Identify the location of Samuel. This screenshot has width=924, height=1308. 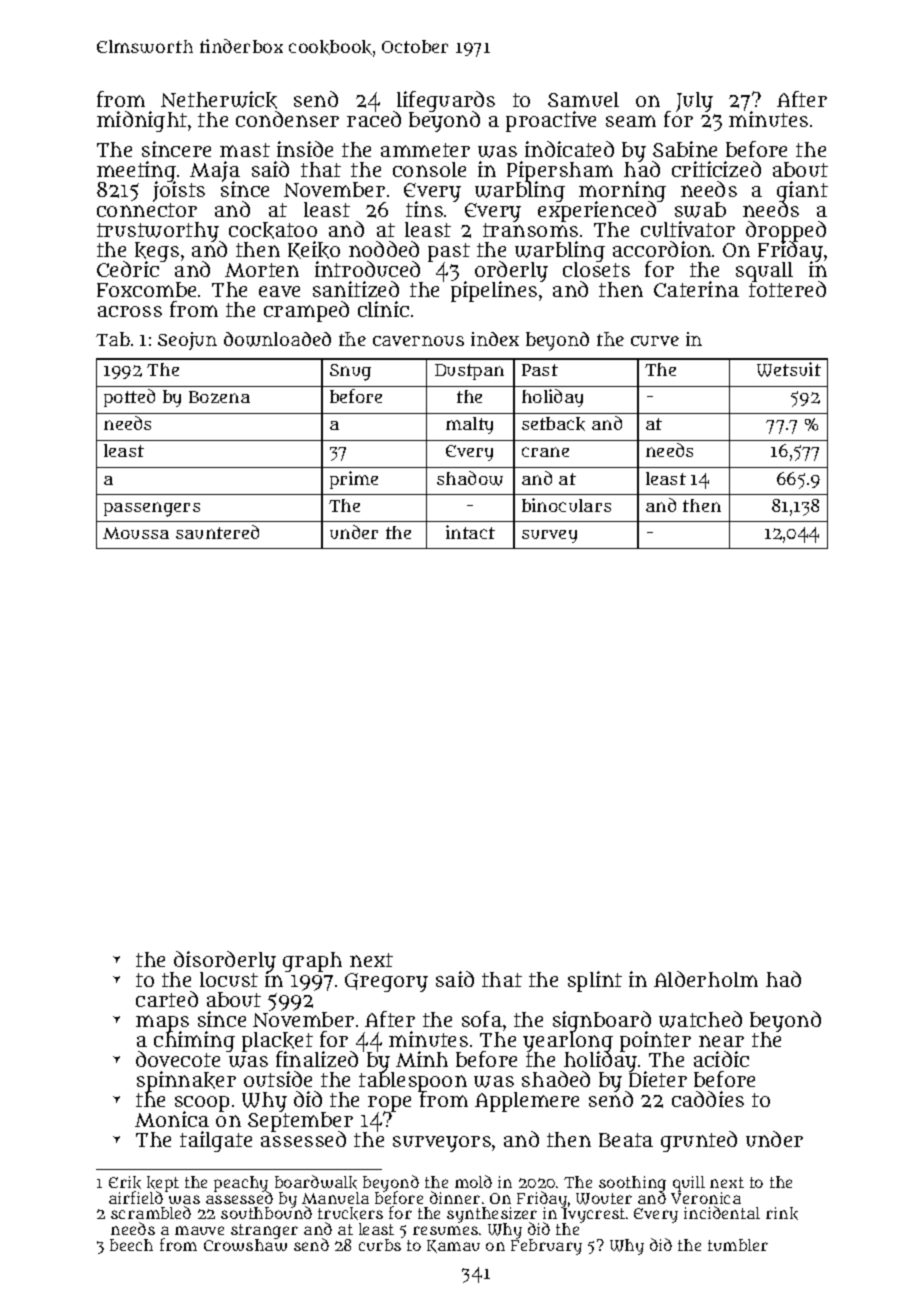
(583, 99).
